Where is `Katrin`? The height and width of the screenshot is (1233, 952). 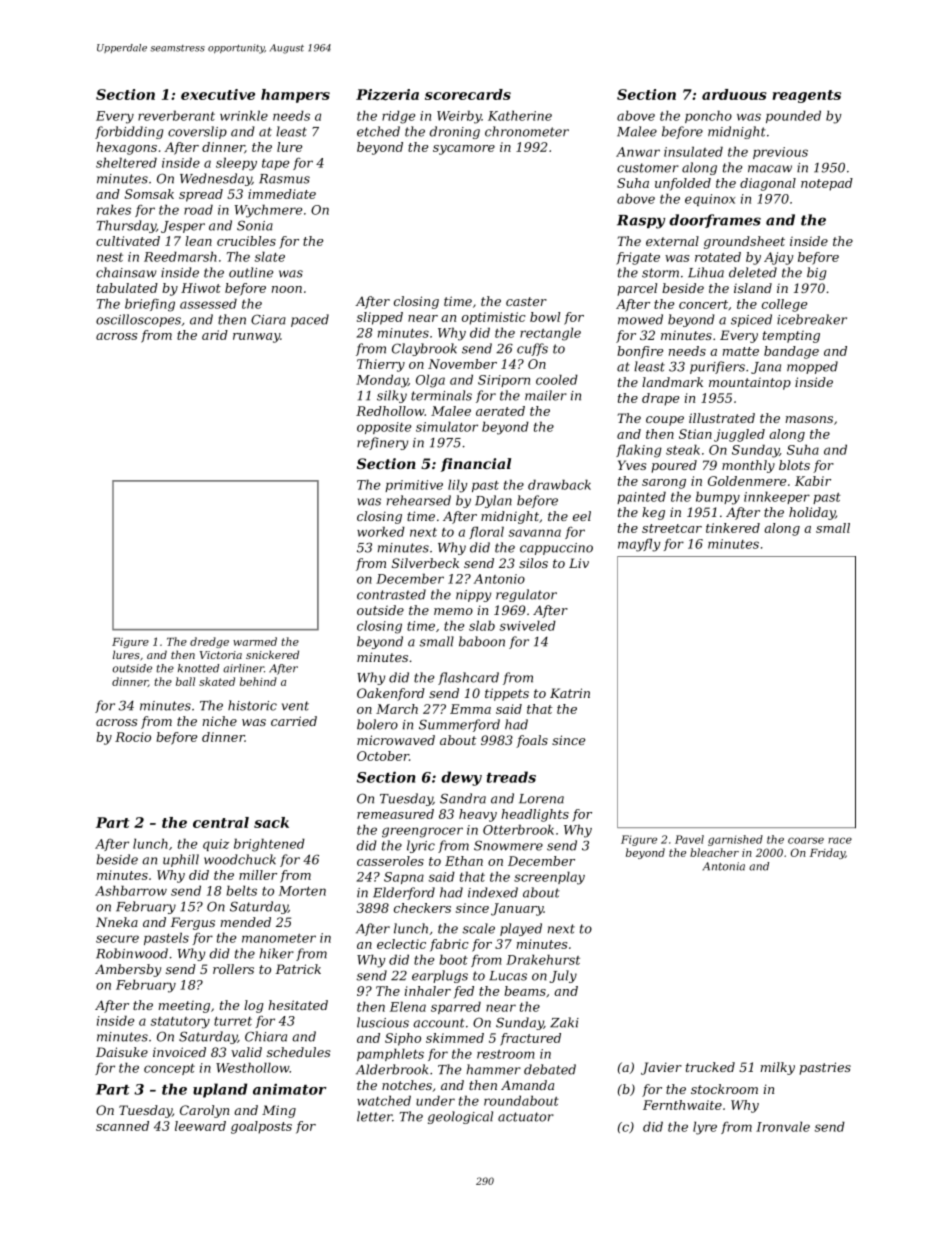 Katrin is located at coordinates (570, 693).
